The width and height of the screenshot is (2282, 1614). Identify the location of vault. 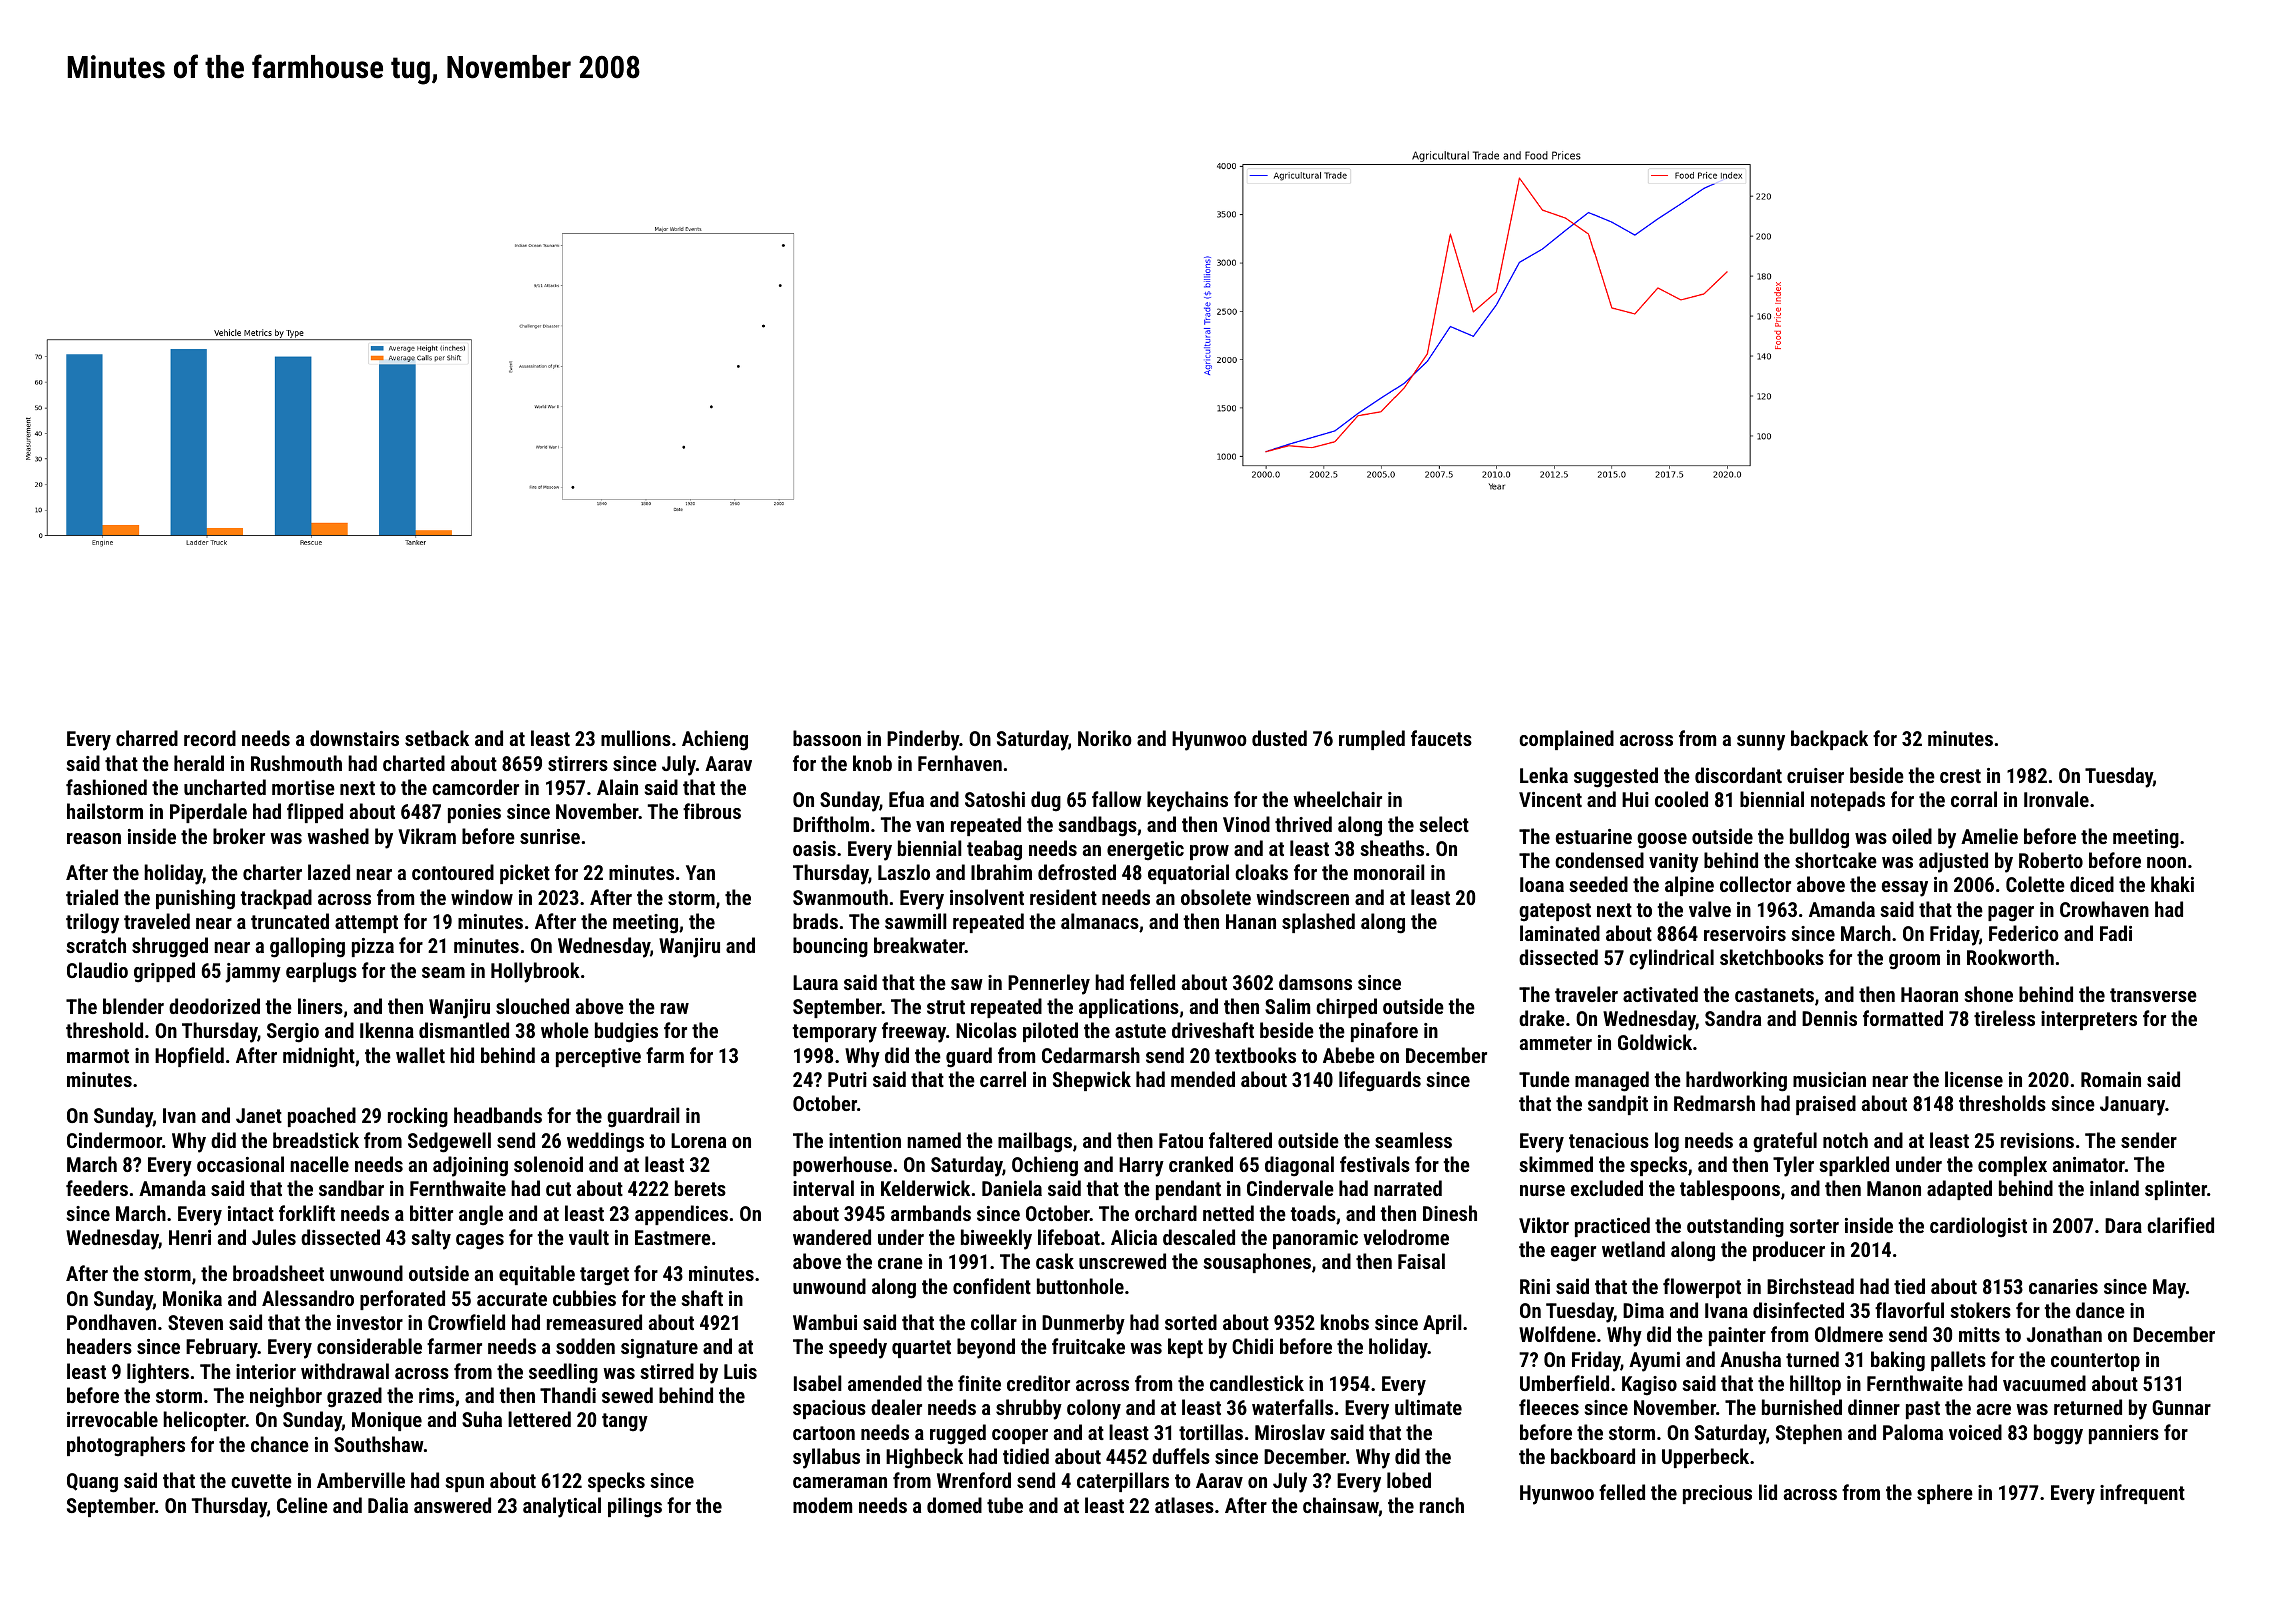
(589, 1237).
